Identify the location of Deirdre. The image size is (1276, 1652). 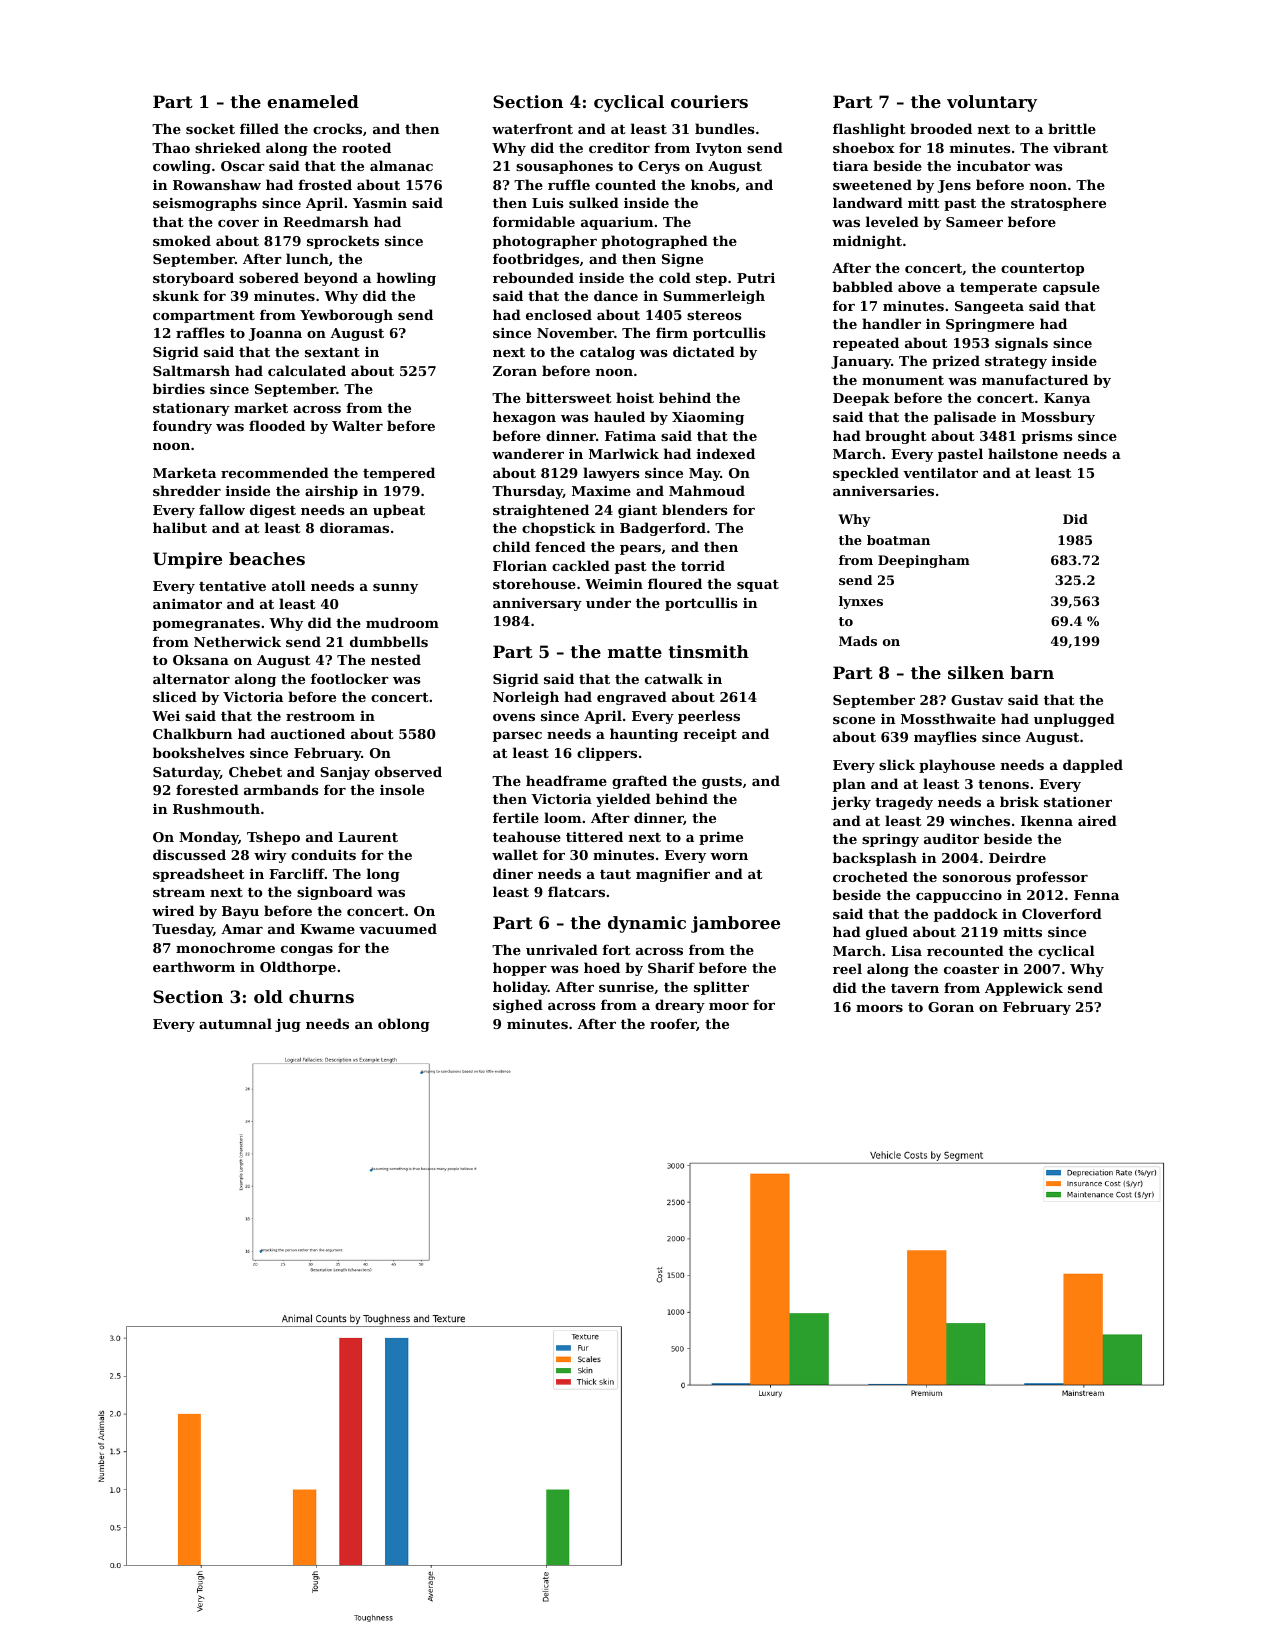
(1017, 857).
